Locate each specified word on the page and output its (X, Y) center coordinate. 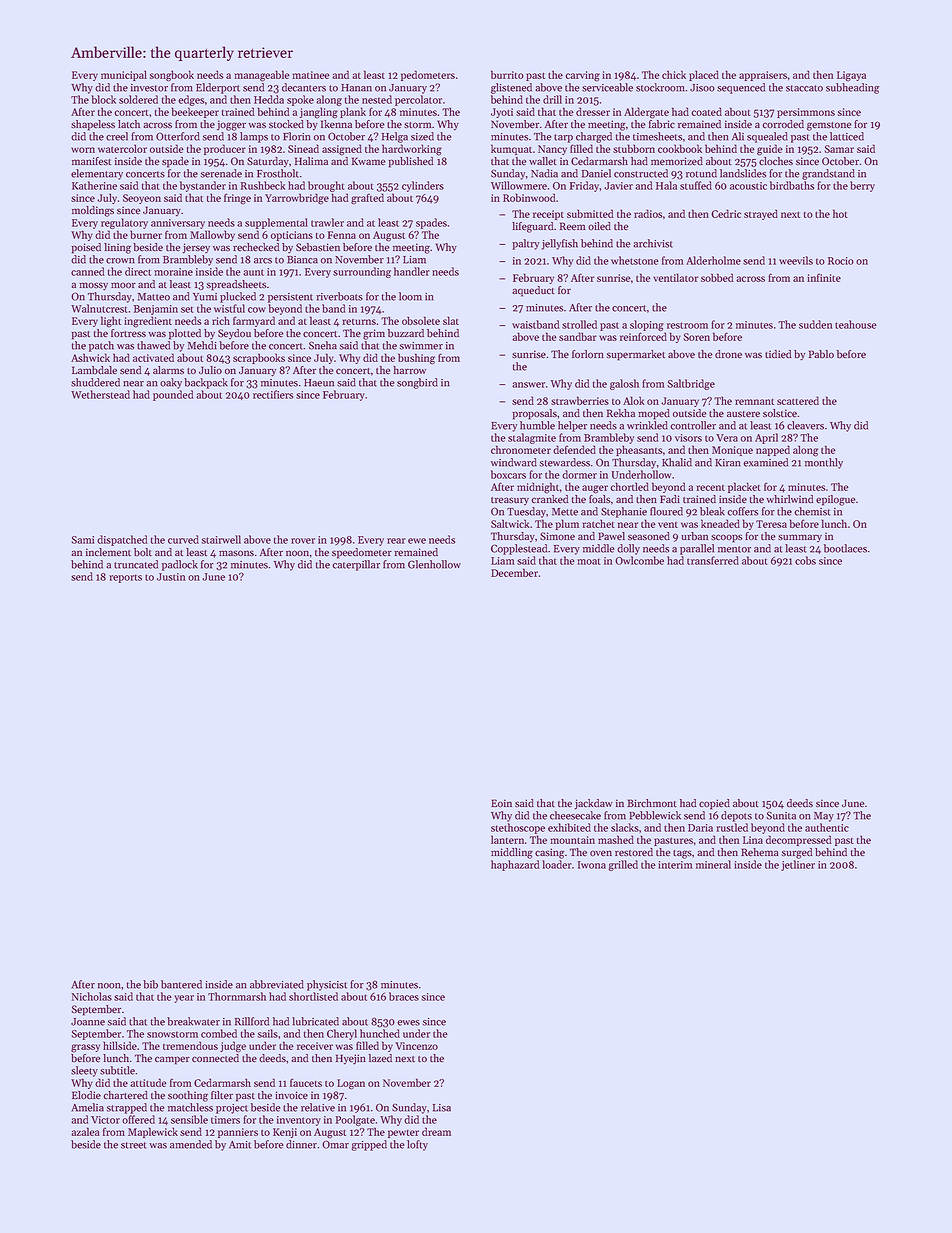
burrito (507, 74)
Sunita (781, 815)
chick (674, 74)
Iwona (592, 865)
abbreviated (277, 984)
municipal (124, 75)
